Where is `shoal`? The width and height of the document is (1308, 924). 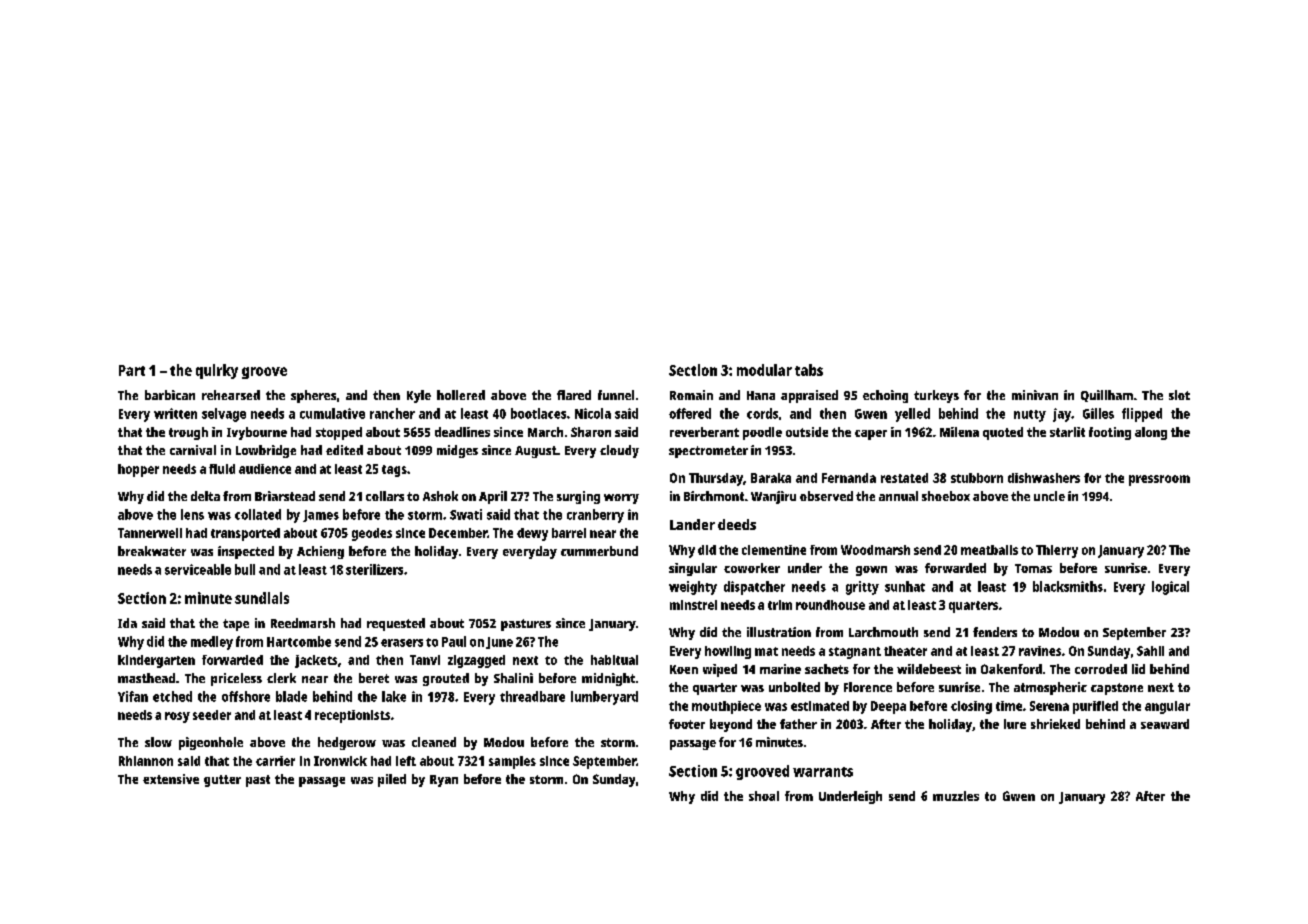 shoal is located at coordinates (764, 796).
